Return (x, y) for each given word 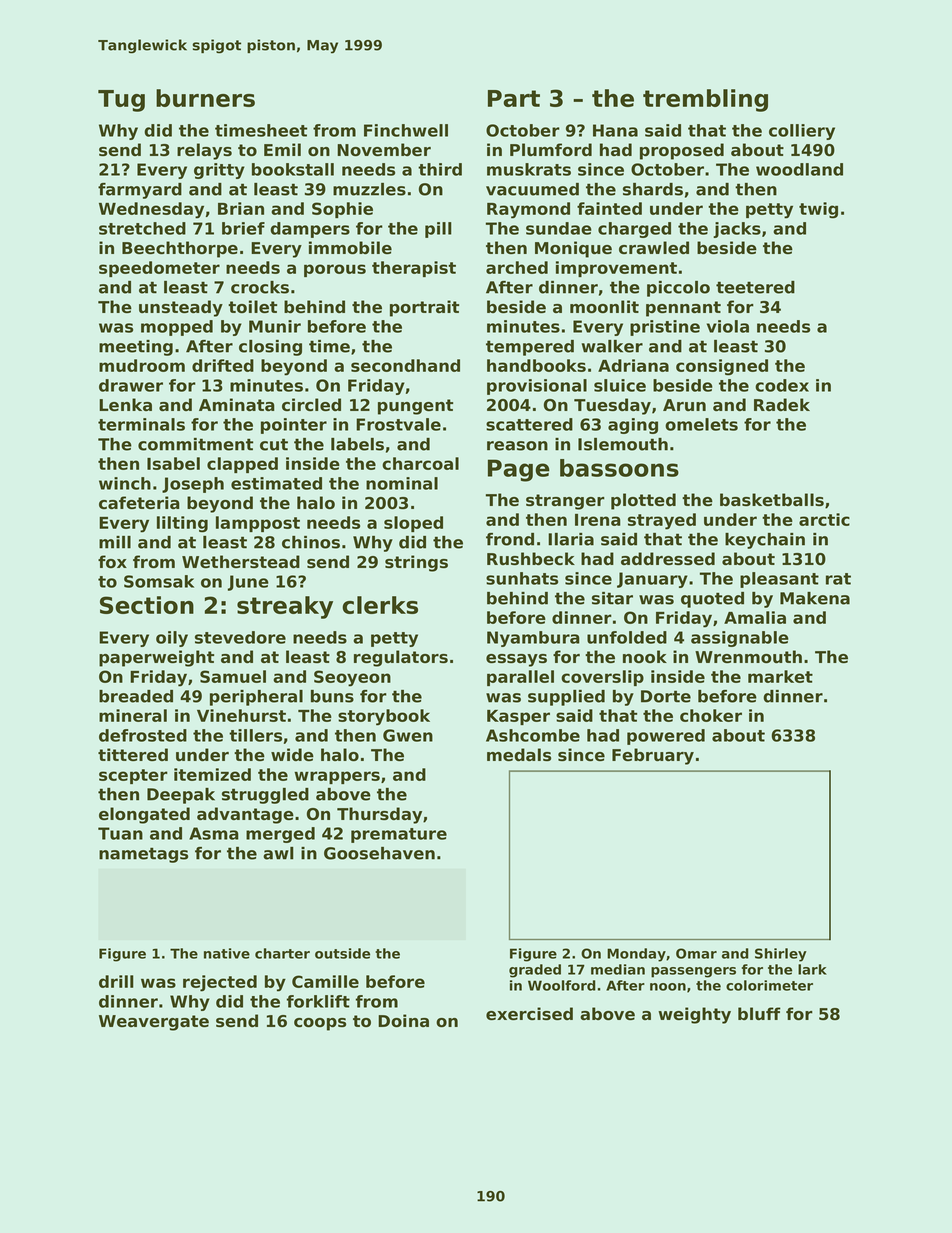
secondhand (405, 365)
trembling (705, 100)
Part (514, 98)
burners (205, 98)
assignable (740, 639)
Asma (214, 833)
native (227, 953)
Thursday (379, 815)
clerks (380, 605)
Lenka (125, 404)
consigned (722, 367)
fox (112, 561)
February (653, 756)
